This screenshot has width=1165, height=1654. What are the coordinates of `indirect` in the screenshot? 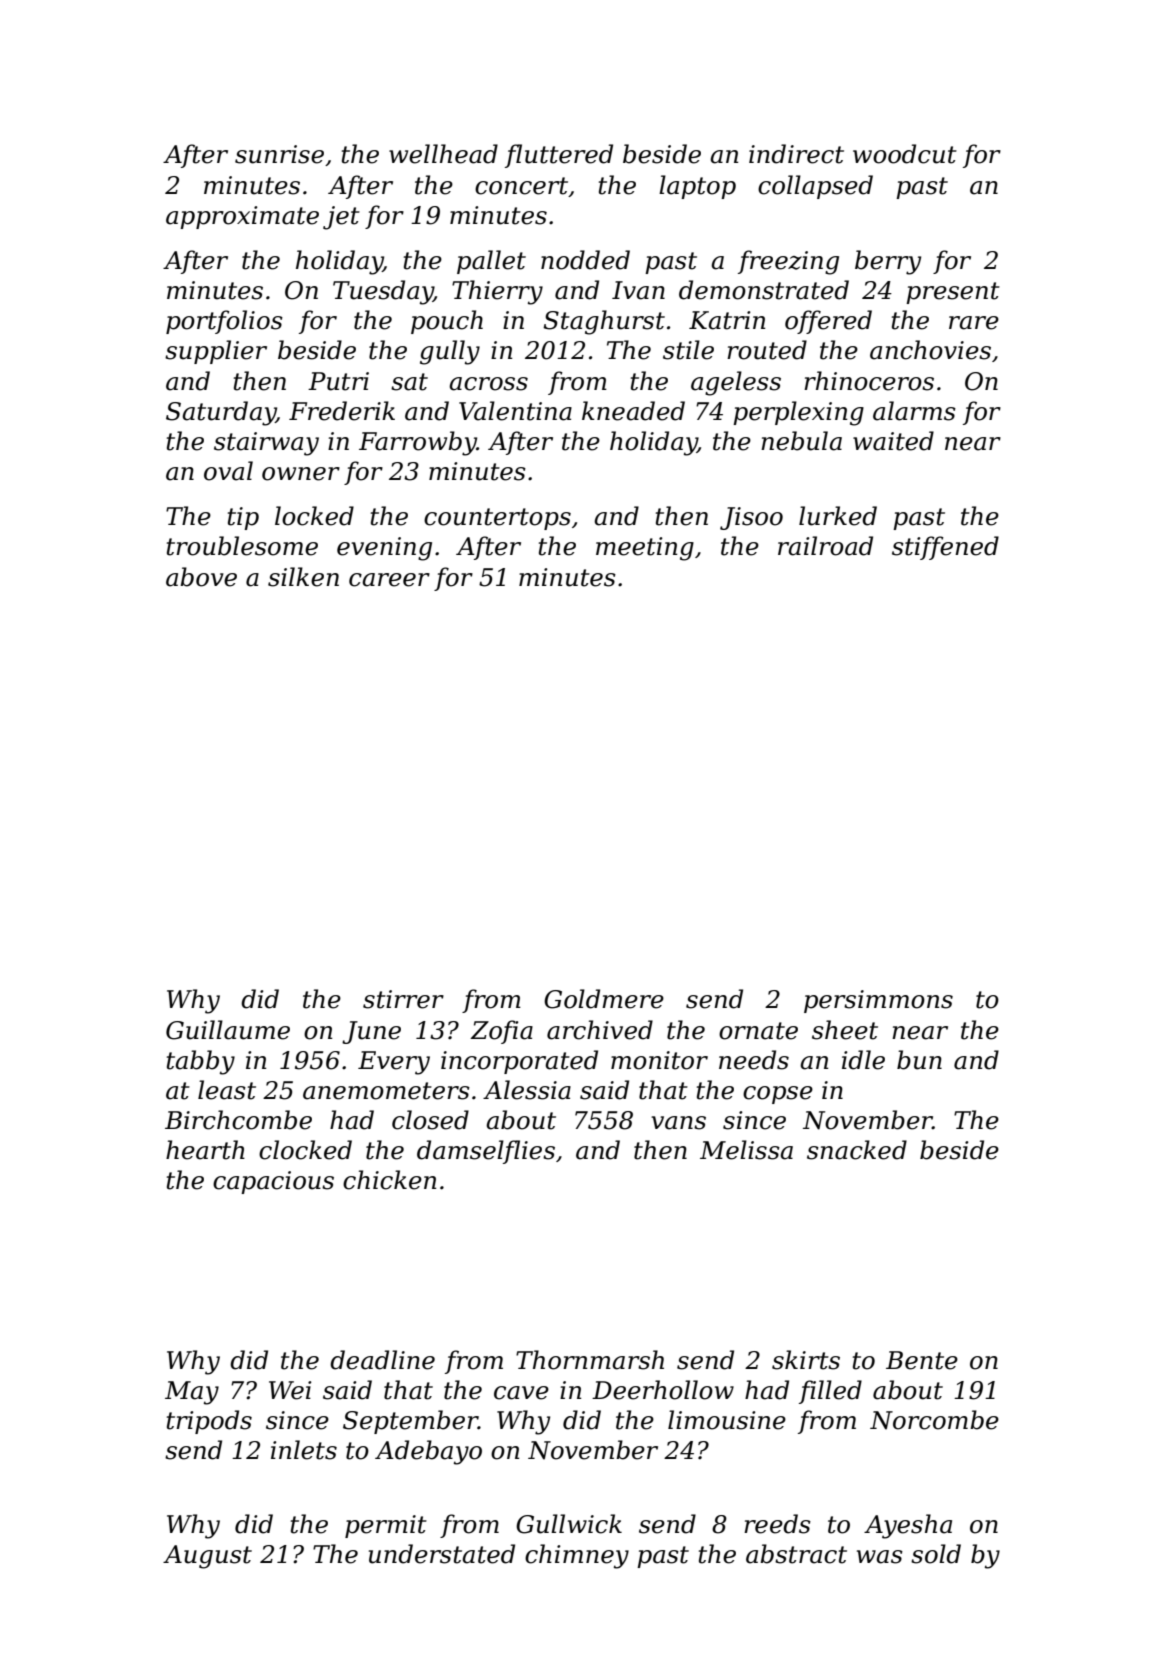 It's located at (796, 154).
